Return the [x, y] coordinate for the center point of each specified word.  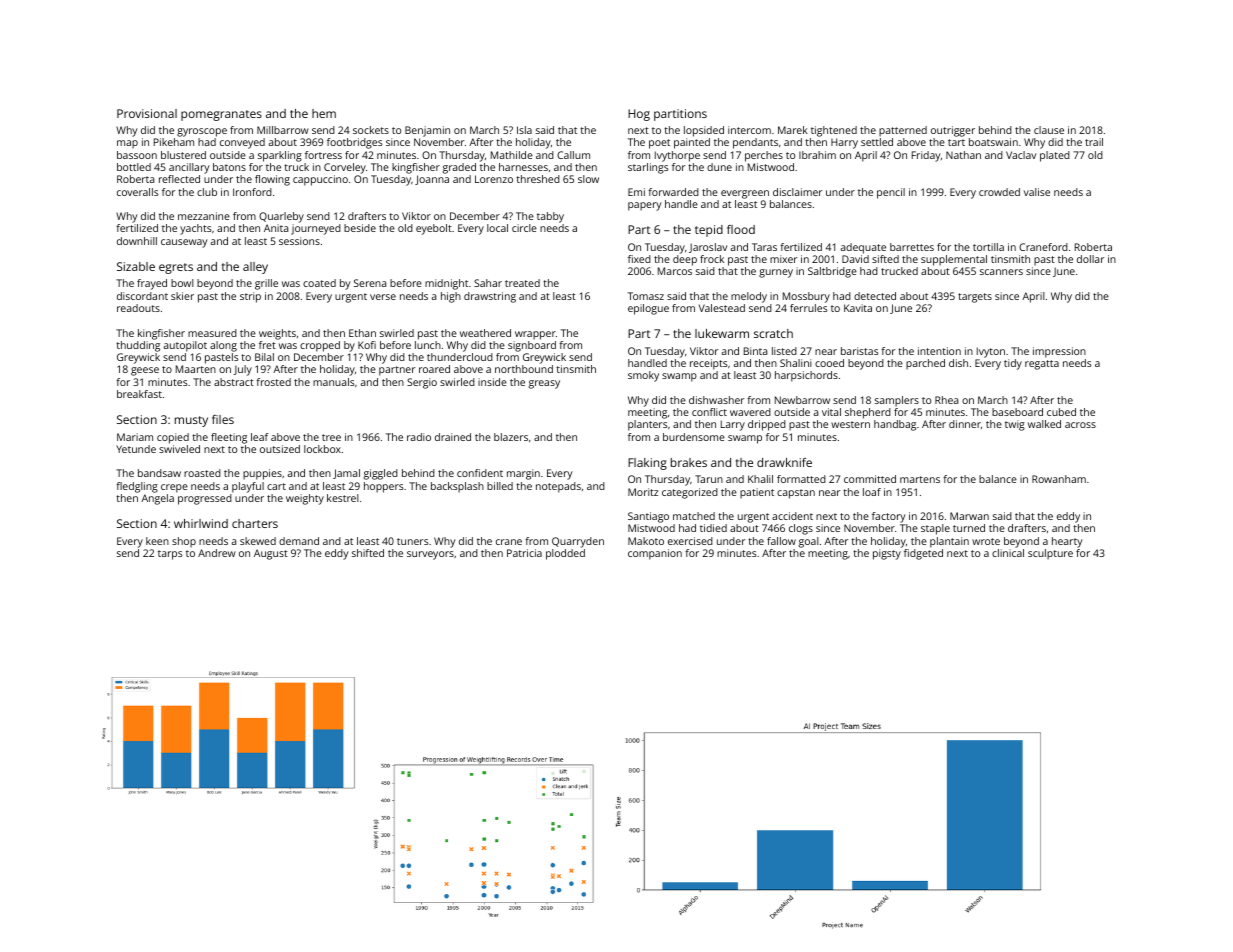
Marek [793, 130]
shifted [368, 553]
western [850, 424]
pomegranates [221, 115]
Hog [639, 115]
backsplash [457, 487]
